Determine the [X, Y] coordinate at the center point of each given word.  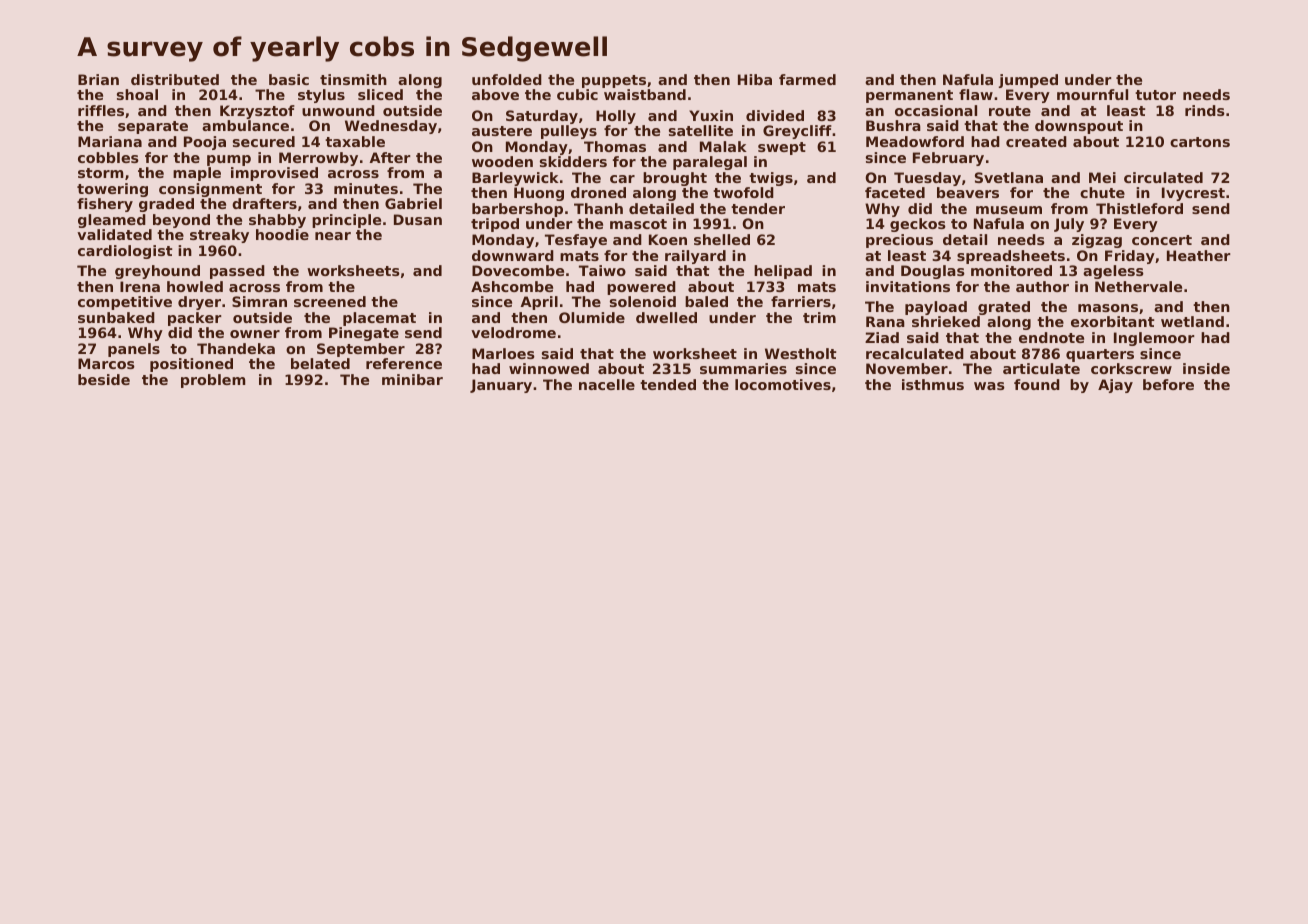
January [501, 386]
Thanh [598, 208]
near [333, 236]
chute [1102, 192]
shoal [137, 94]
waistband [645, 94]
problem [213, 381]
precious [899, 241]
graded [166, 205]
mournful [1092, 94]
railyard [695, 257]
